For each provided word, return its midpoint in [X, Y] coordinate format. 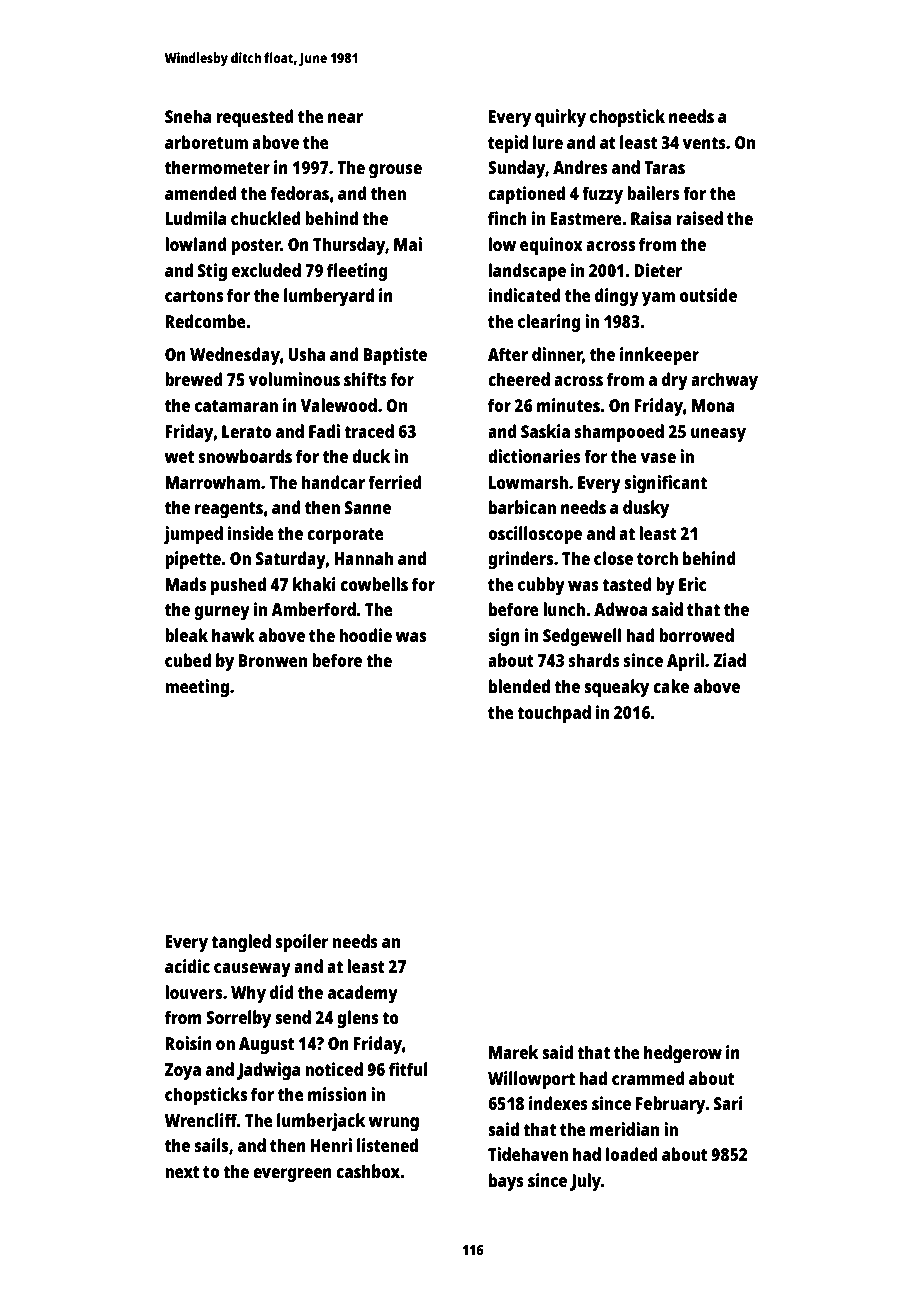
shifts [365, 379]
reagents [229, 510]
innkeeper [659, 356]
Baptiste [395, 356]
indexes [558, 1103]
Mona [713, 405]
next [182, 1172]
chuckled [266, 218]
